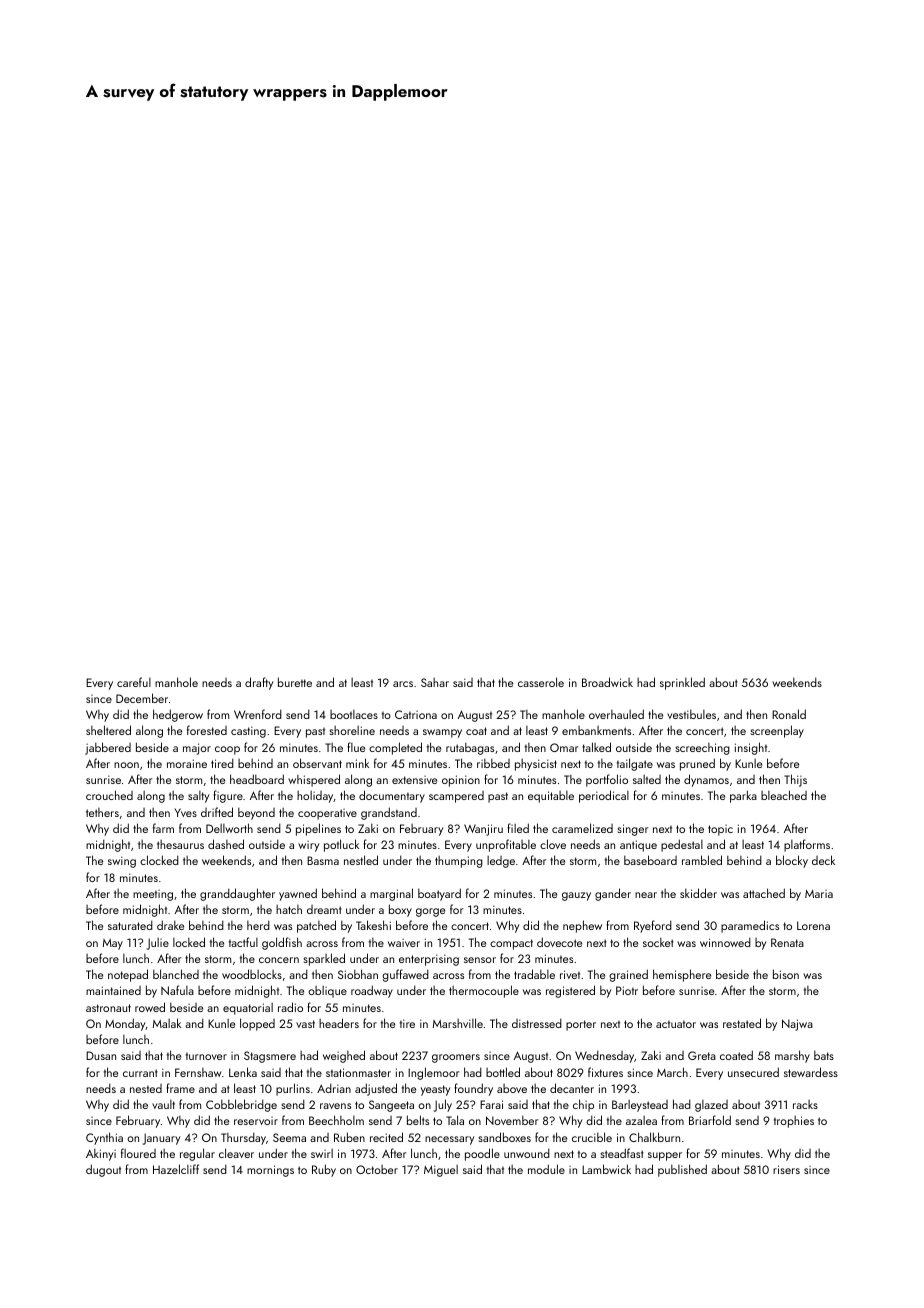  I want to click on equitable, so click(551, 797).
